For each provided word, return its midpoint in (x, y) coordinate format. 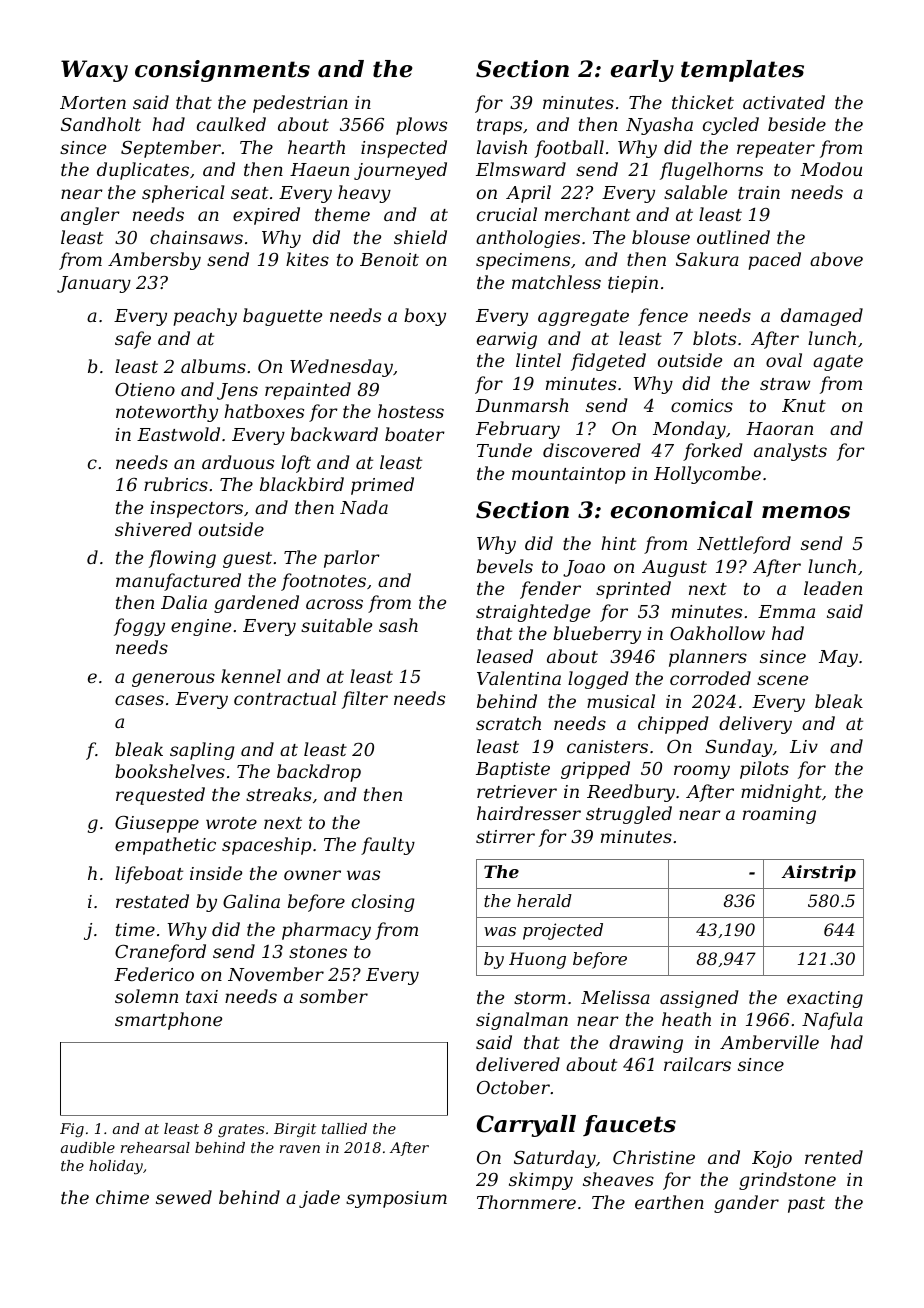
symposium (396, 1199)
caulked (231, 124)
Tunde (504, 450)
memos (806, 512)
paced (774, 261)
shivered (153, 529)
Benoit (389, 259)
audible (88, 1147)
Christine (654, 1157)
